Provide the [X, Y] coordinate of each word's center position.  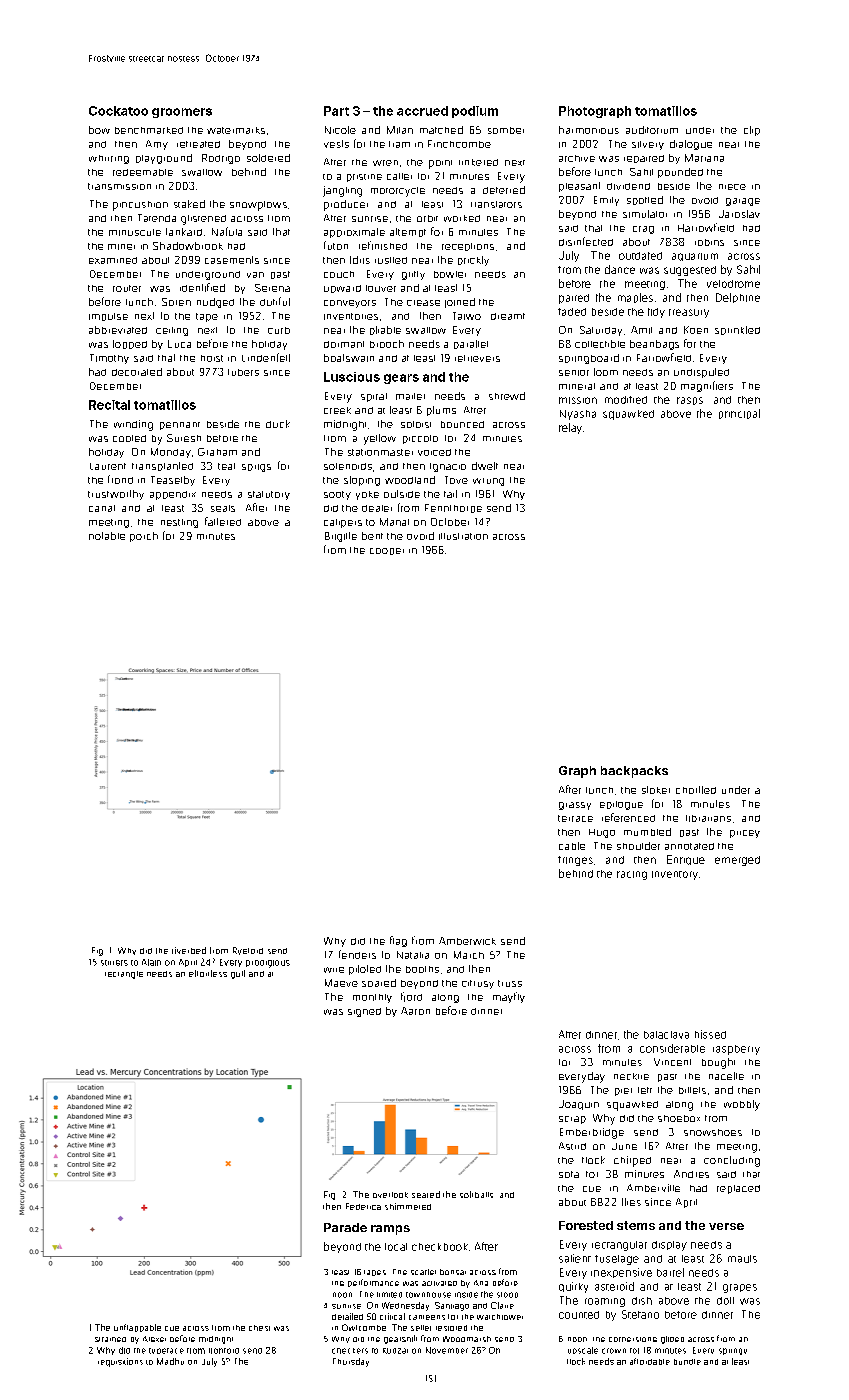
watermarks [236, 130]
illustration [463, 536]
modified [626, 400]
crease [423, 303]
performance [373, 1283]
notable [107, 536]
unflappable [137, 1328]
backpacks [634, 772]
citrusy [478, 984]
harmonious [589, 130]
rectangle [124, 975]
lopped [130, 344]
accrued [422, 111]
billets [692, 1090]
